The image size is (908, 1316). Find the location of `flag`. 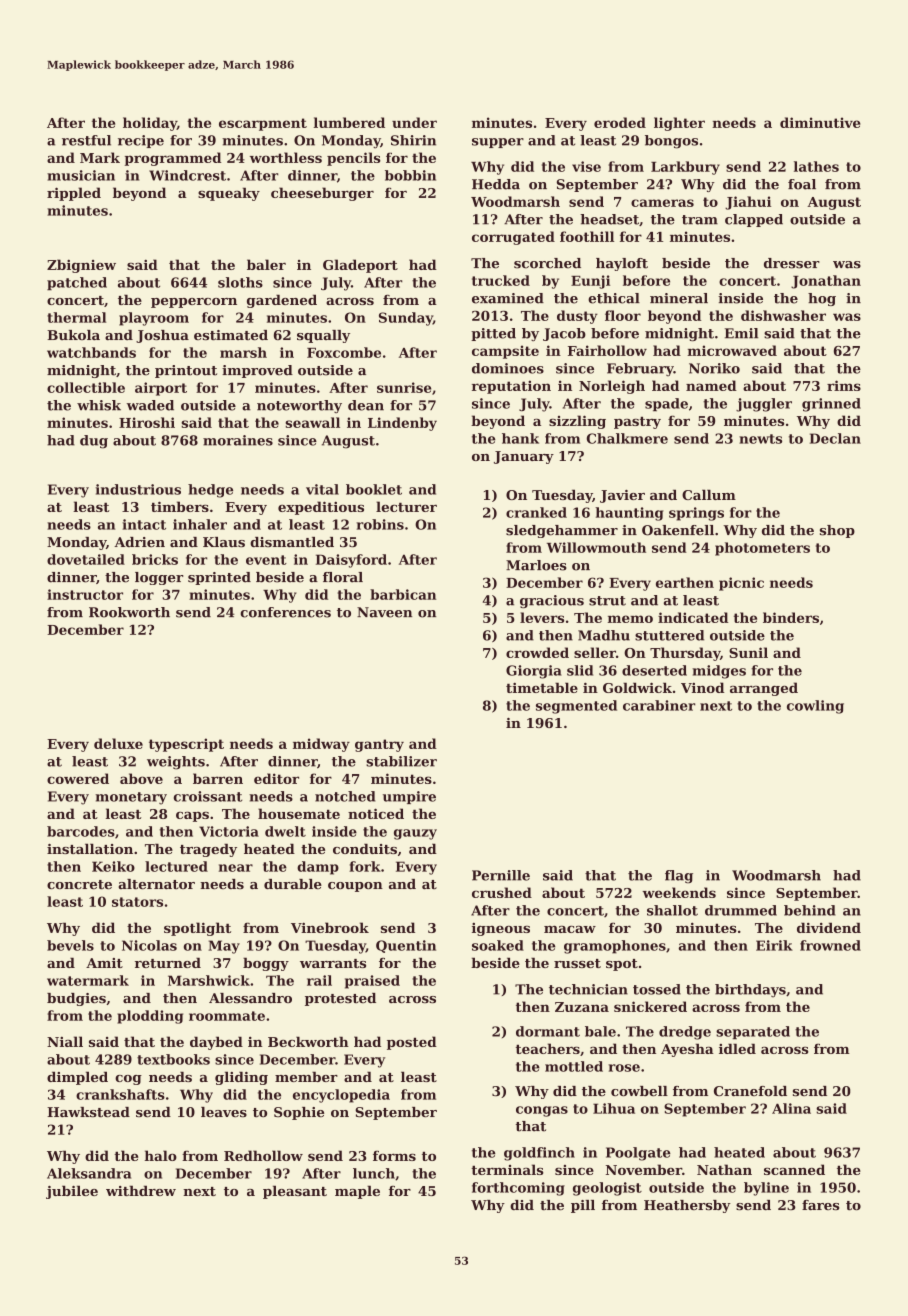

flag is located at coordinates (679, 876).
